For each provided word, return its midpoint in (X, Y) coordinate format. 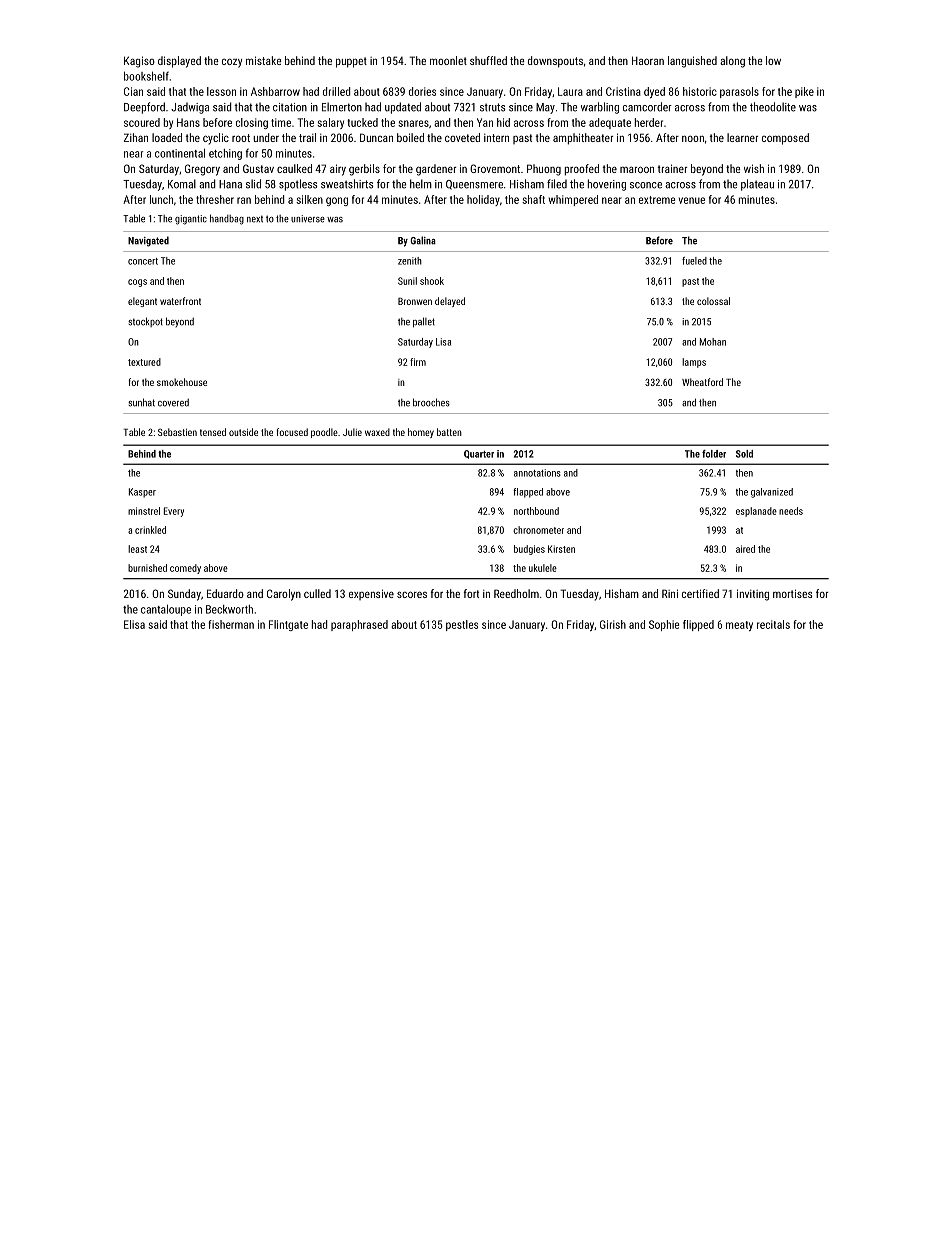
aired (745, 549)
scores (412, 594)
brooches (431, 402)
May (545, 108)
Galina (423, 240)
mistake (264, 60)
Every (174, 512)
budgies (529, 550)
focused (292, 432)
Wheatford (702, 382)
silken (309, 199)
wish (754, 168)
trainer (672, 168)
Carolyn (284, 595)
